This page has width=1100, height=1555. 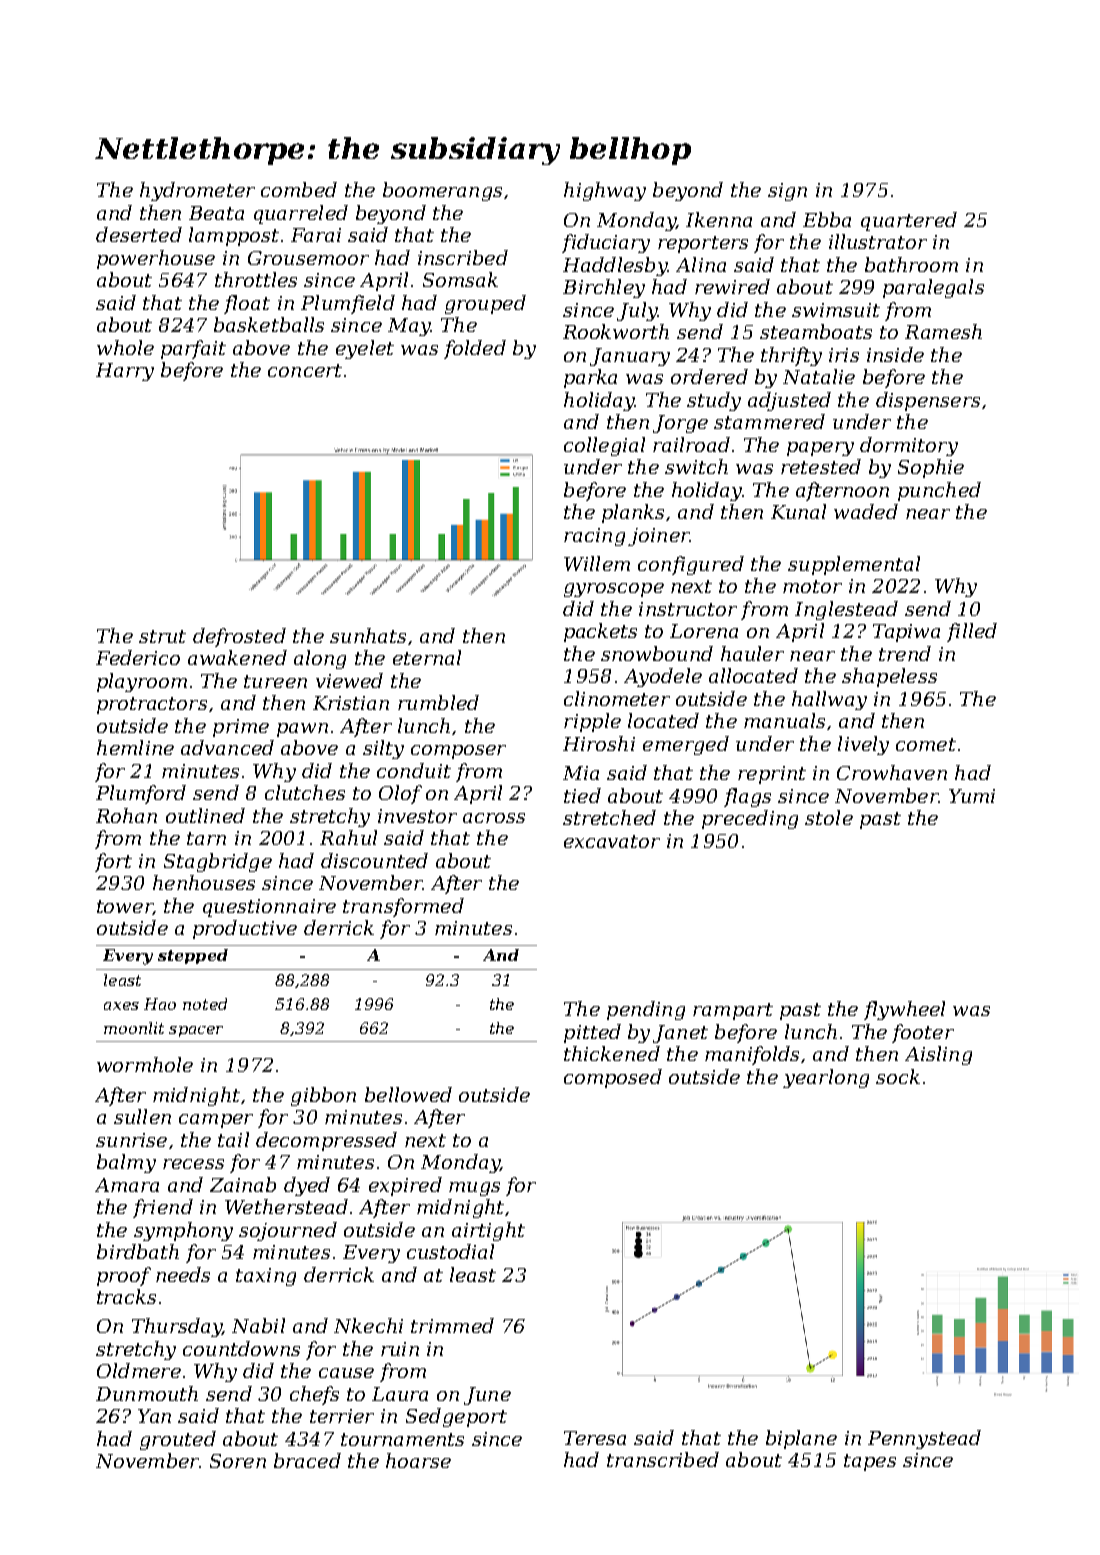 What do you see at coordinates (256, 279) in the page?
I see `throttles` at bounding box center [256, 279].
